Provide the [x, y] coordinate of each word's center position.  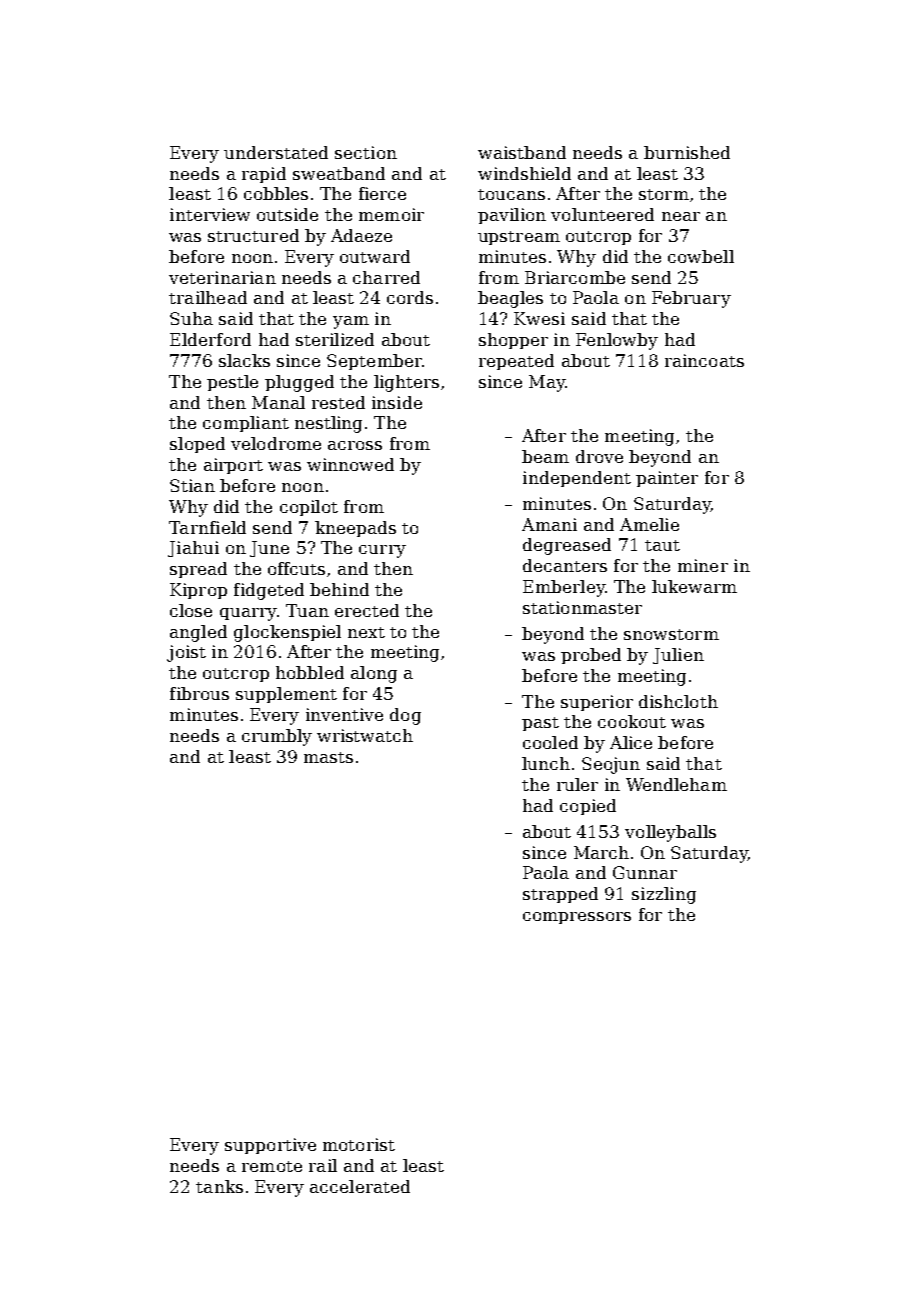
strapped [560, 895]
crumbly [277, 737]
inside [397, 402]
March [601, 852]
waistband [522, 152]
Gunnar [645, 872]
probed [591, 656]
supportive [270, 1146]
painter [667, 479]
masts [328, 757]
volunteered [602, 214]
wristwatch [365, 735]
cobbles [276, 193]
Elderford [210, 339]
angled [198, 633]
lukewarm [694, 586]
